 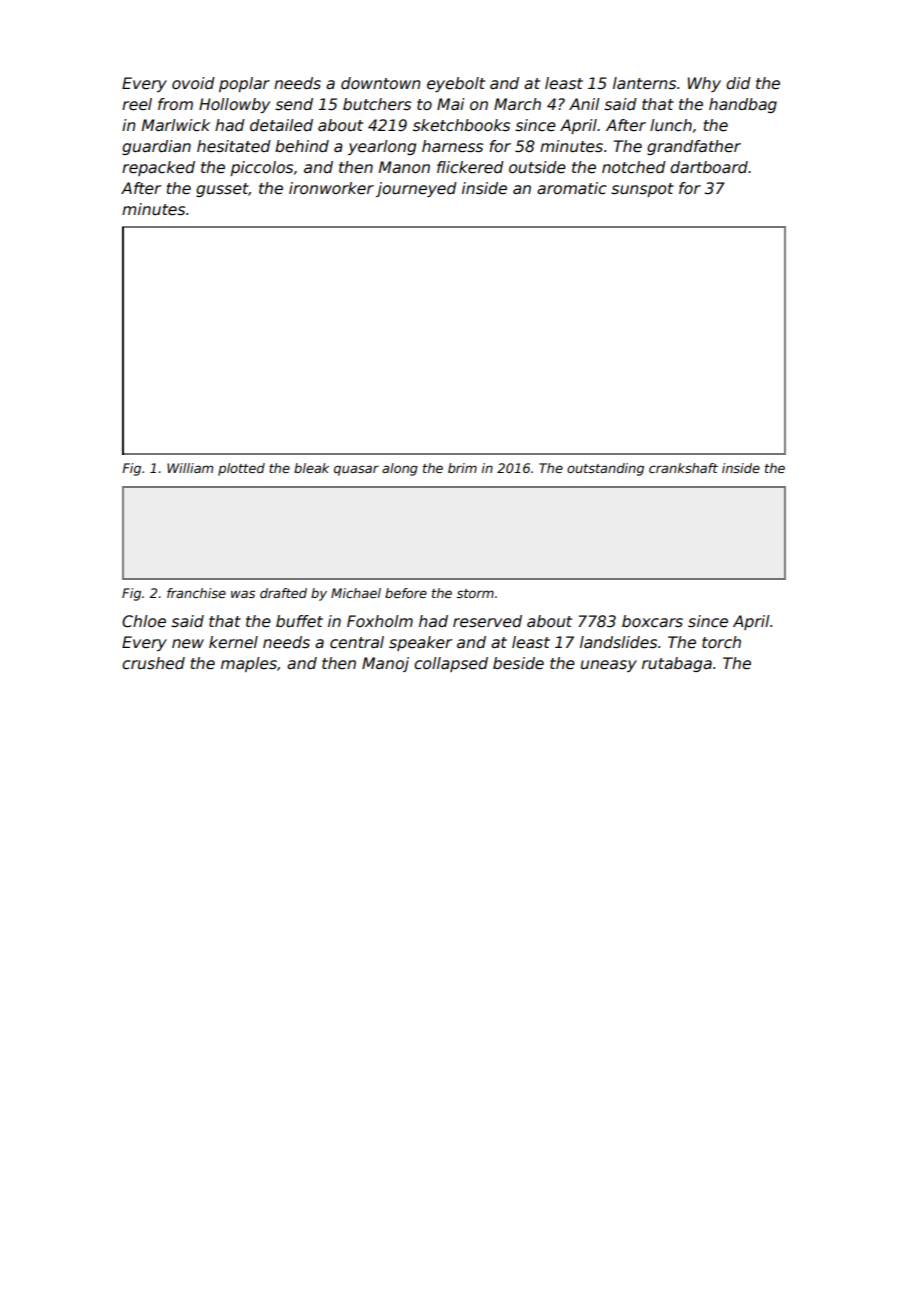 I want to click on downtown, so click(x=381, y=83).
